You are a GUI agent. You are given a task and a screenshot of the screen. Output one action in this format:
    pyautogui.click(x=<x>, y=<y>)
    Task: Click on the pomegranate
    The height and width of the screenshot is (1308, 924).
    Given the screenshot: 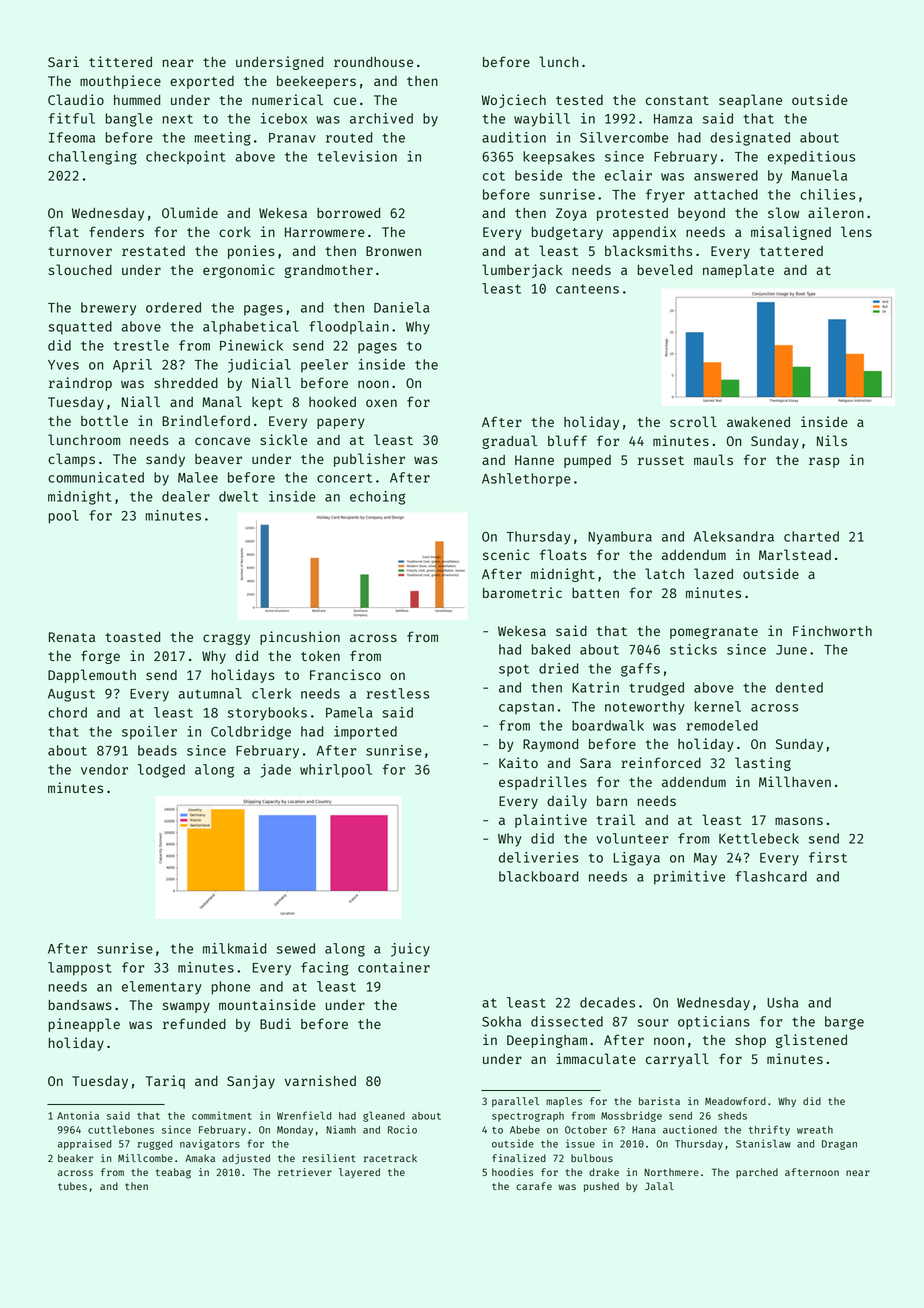 What is the action you would take?
    pyautogui.click(x=714, y=633)
